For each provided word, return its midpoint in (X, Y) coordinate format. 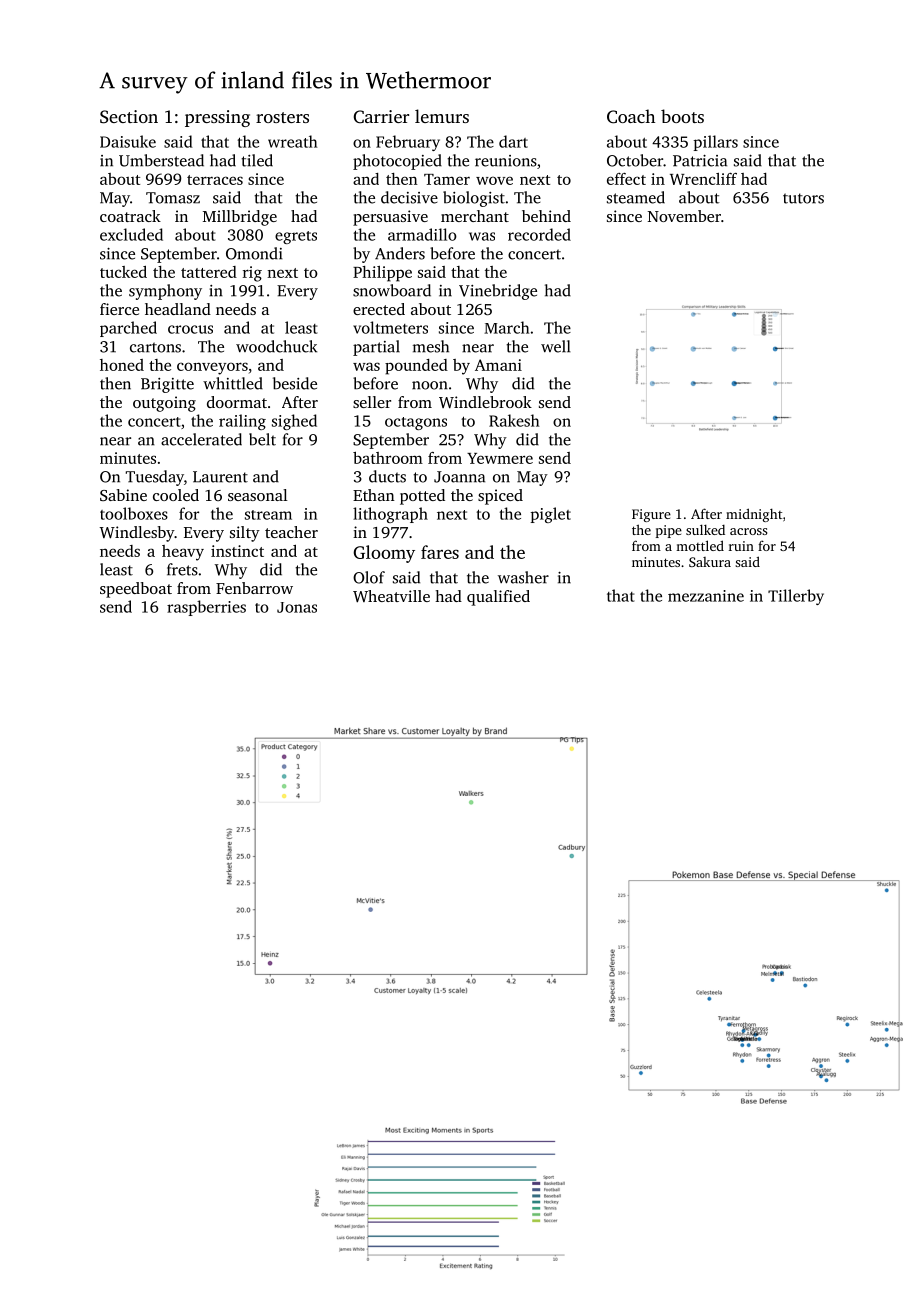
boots (682, 116)
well (556, 346)
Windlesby (137, 534)
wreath (292, 141)
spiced (500, 497)
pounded (416, 367)
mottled (700, 545)
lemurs (442, 116)
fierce (119, 309)
